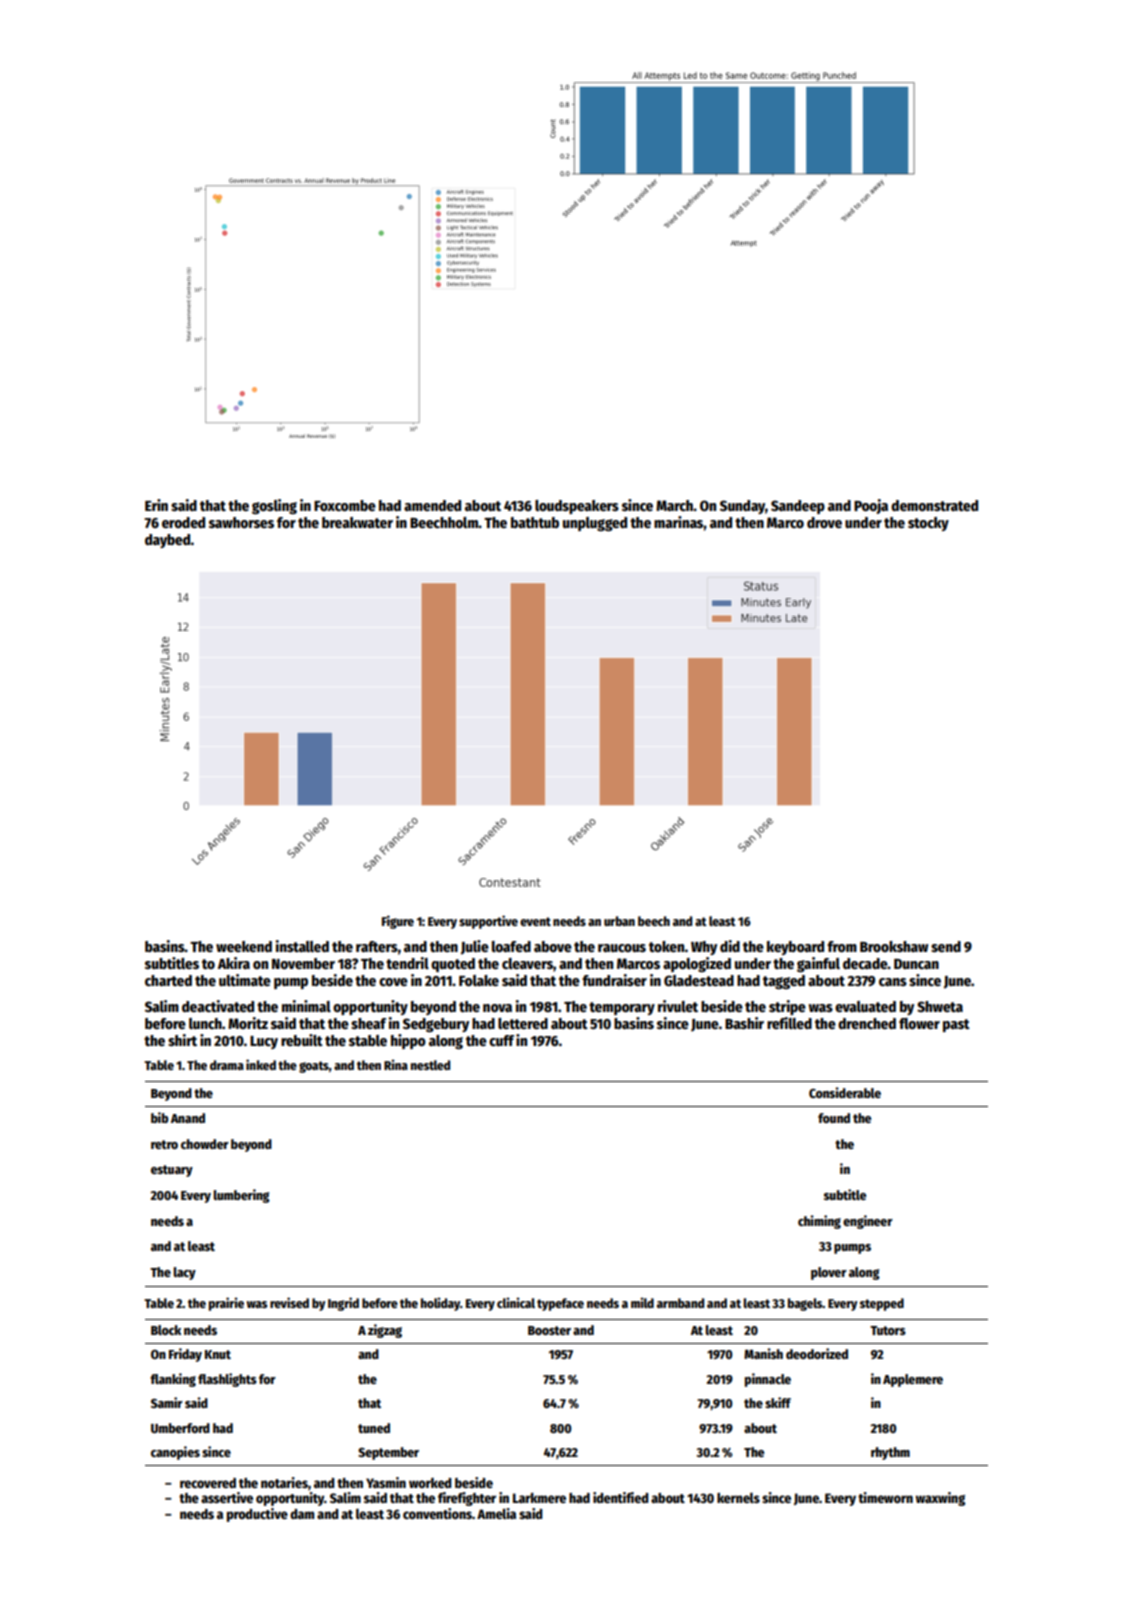  What do you see at coordinates (940, 1006) in the page?
I see `Shweta` at bounding box center [940, 1006].
